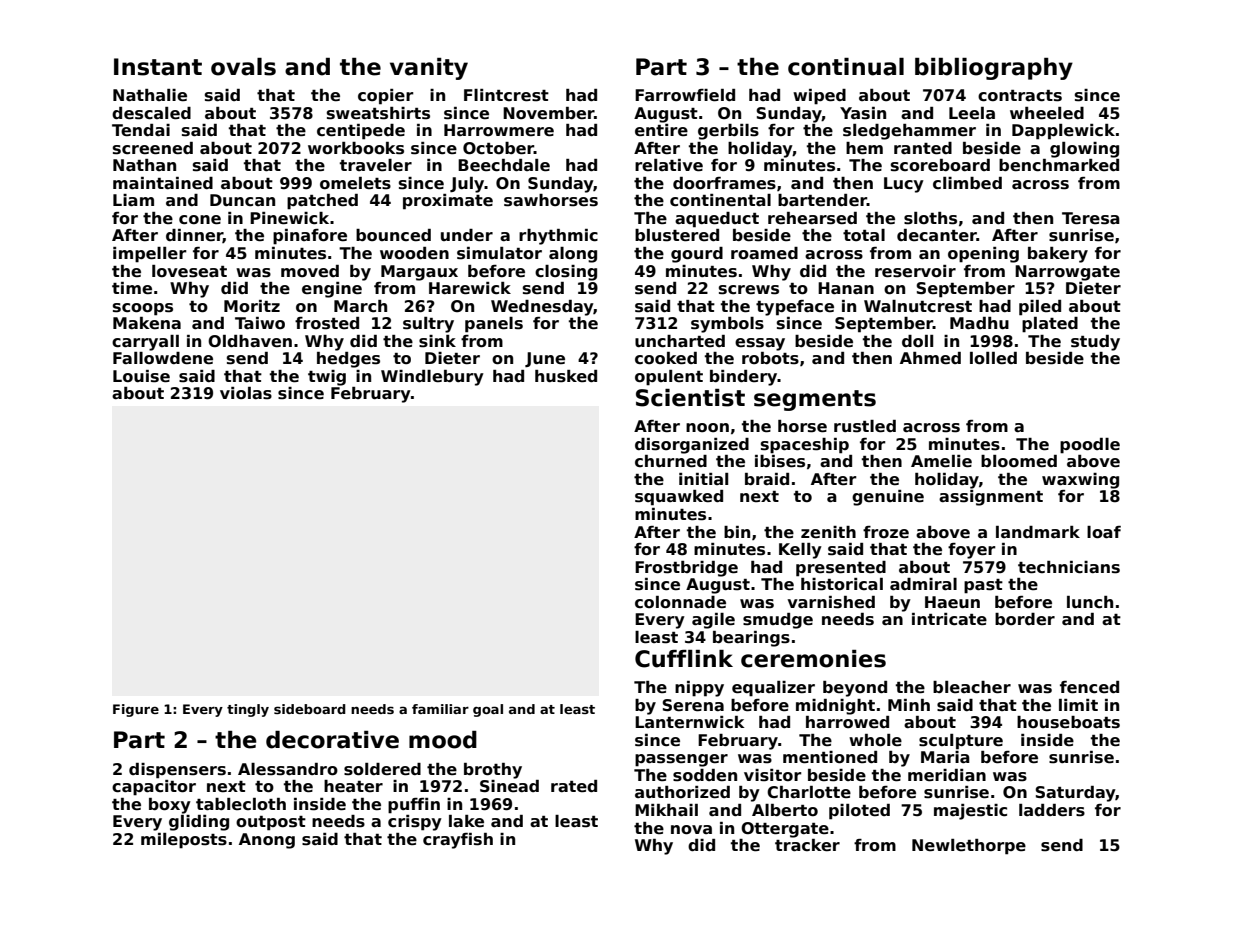  What do you see at coordinates (812, 218) in the image?
I see `rehearsed` at bounding box center [812, 218].
